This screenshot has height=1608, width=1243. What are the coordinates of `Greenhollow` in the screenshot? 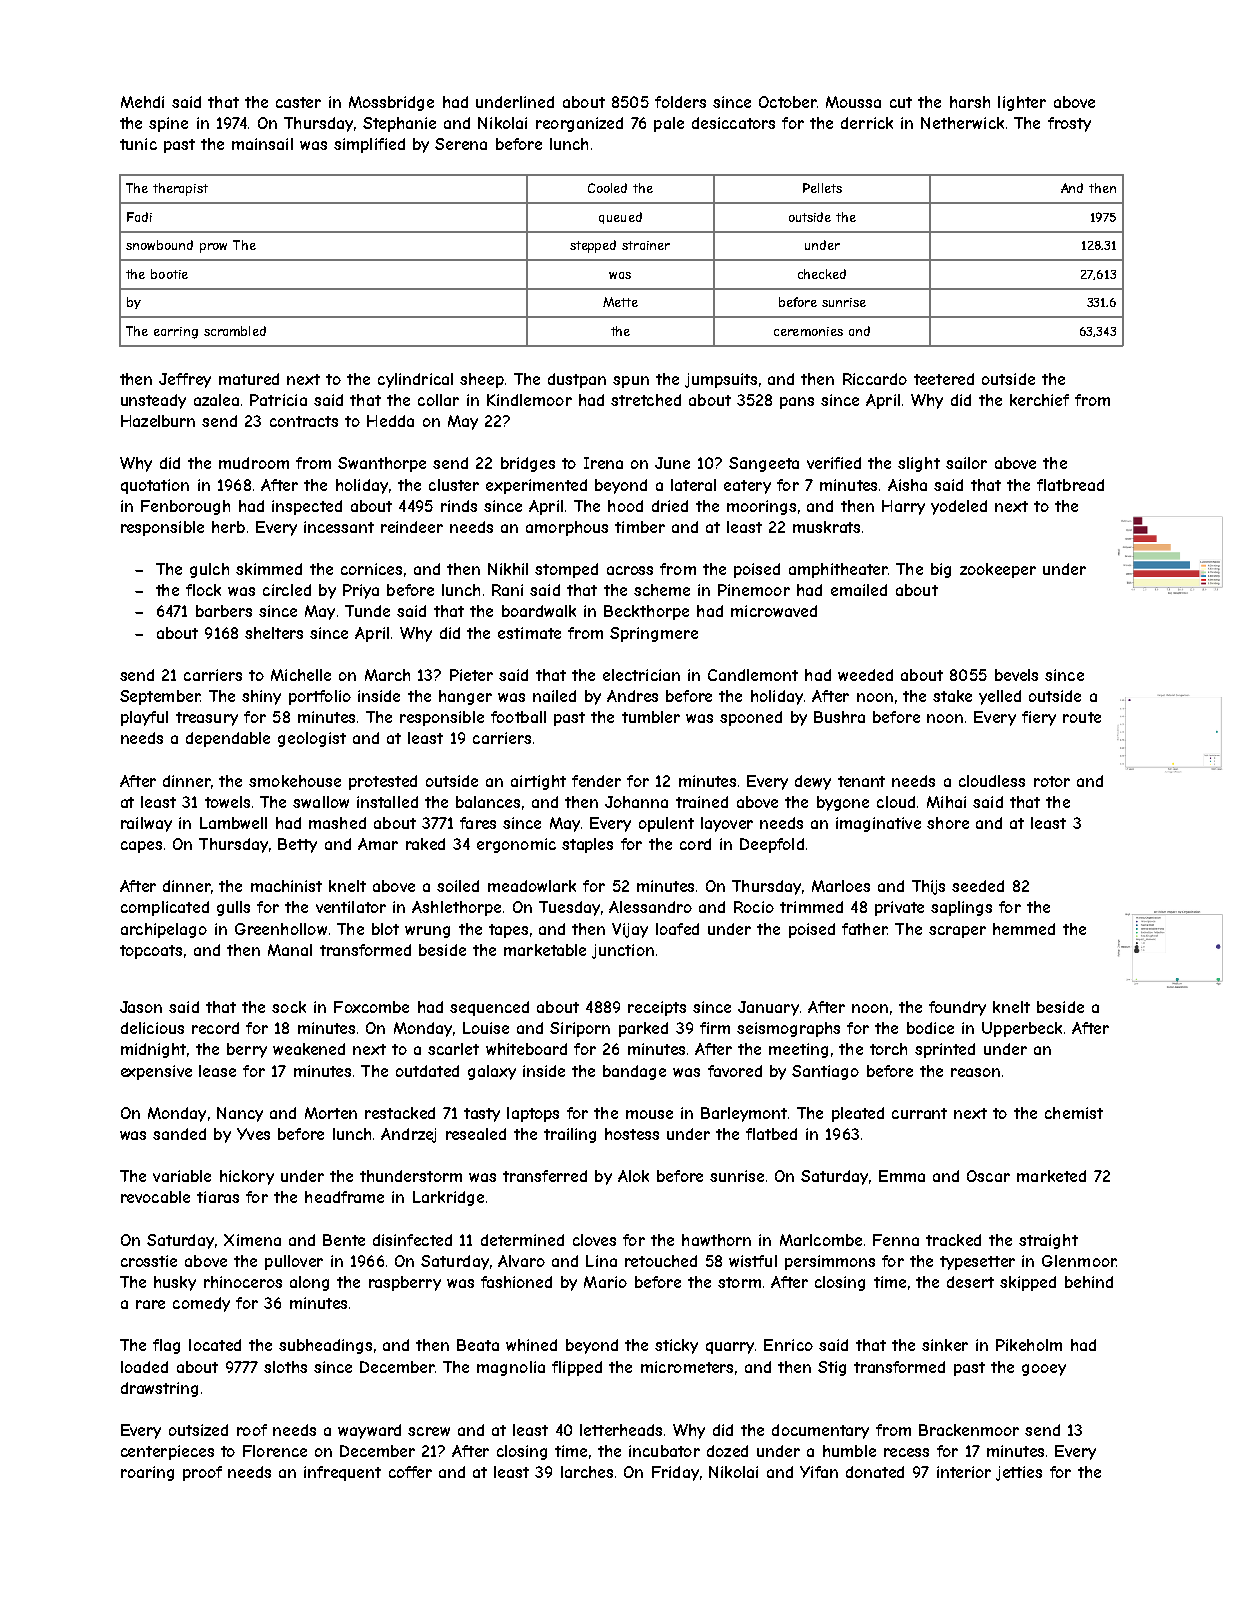 It's located at (281, 929).
